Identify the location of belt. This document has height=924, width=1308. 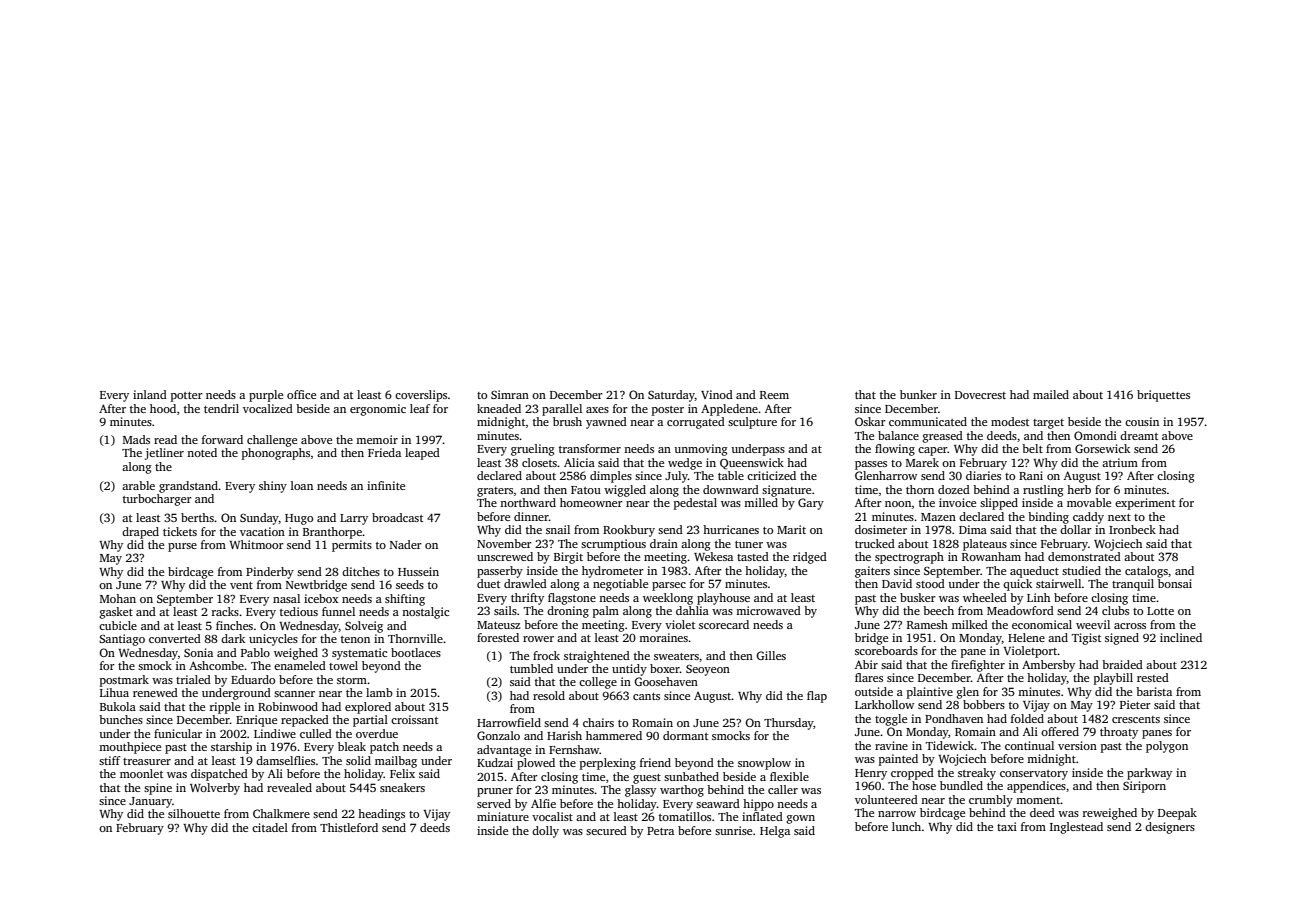
(1032, 448).
